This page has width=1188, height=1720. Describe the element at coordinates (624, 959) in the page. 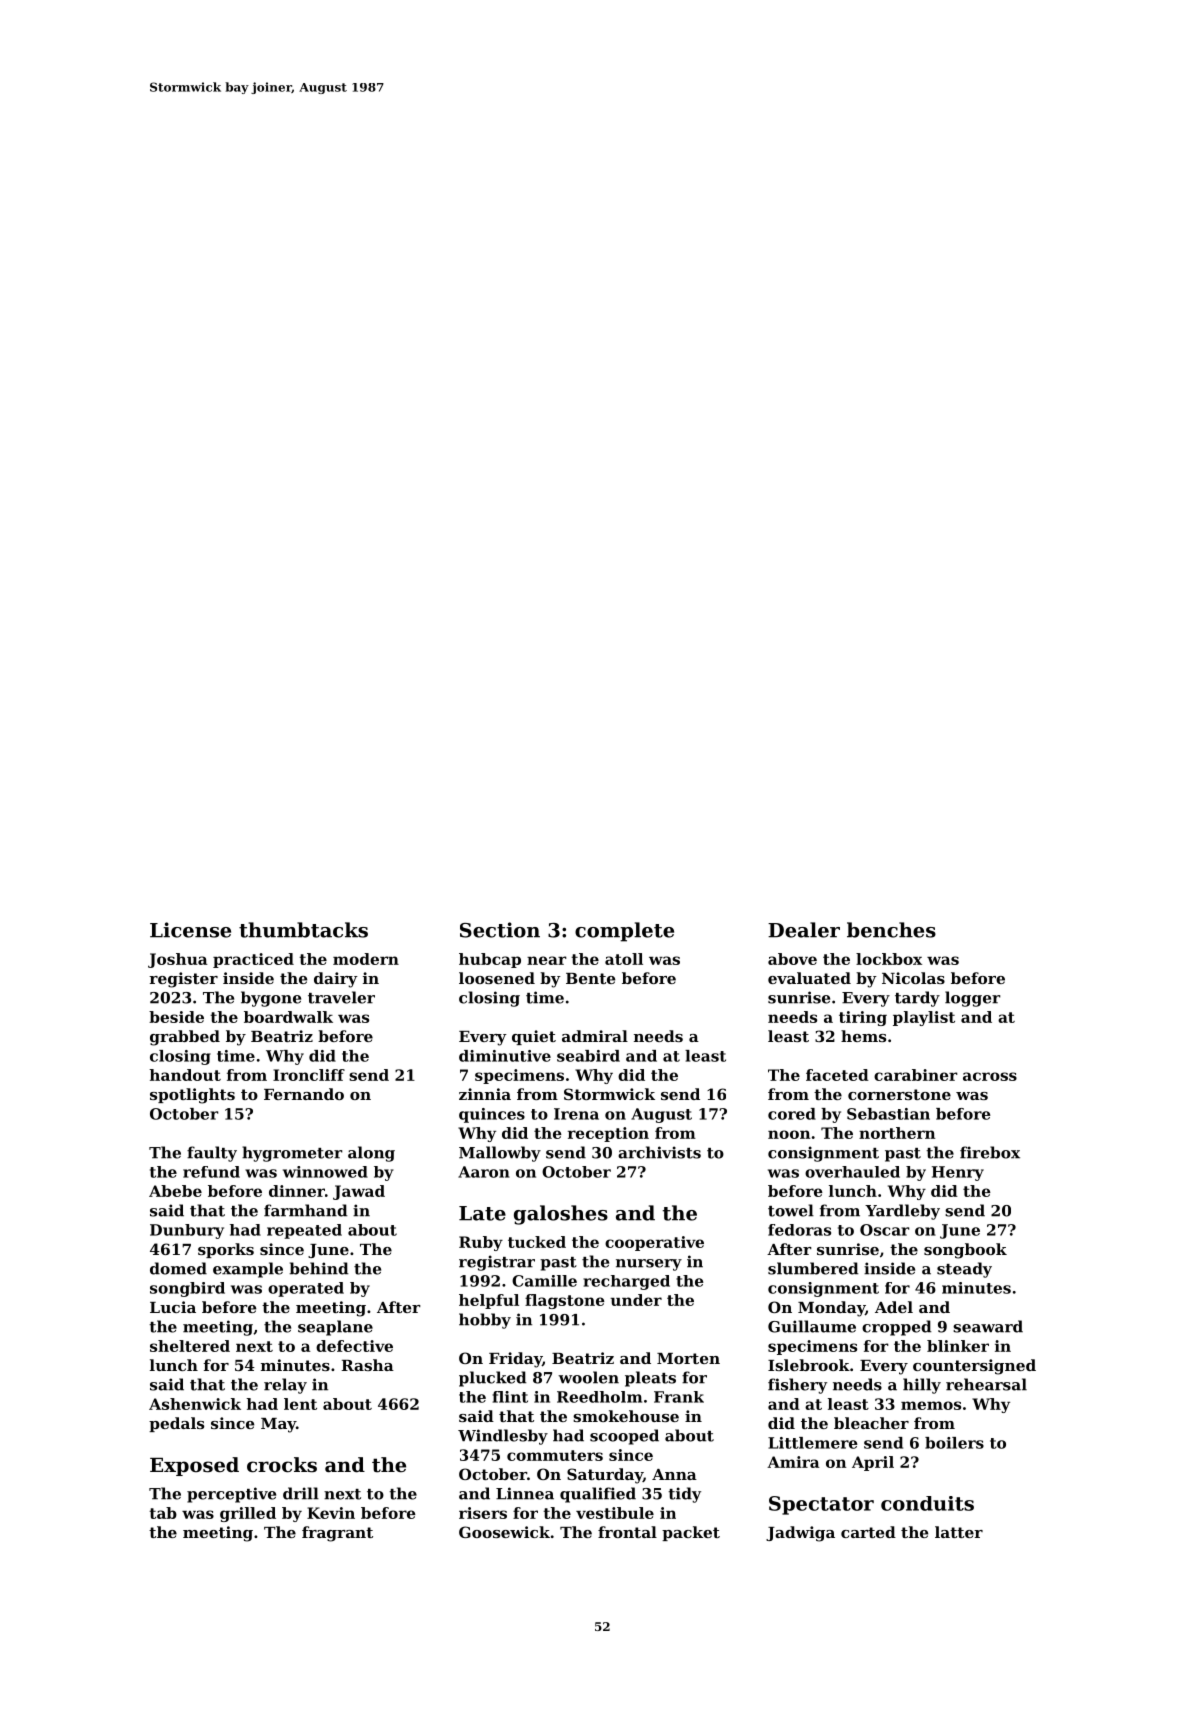

I see `atoll` at that location.
